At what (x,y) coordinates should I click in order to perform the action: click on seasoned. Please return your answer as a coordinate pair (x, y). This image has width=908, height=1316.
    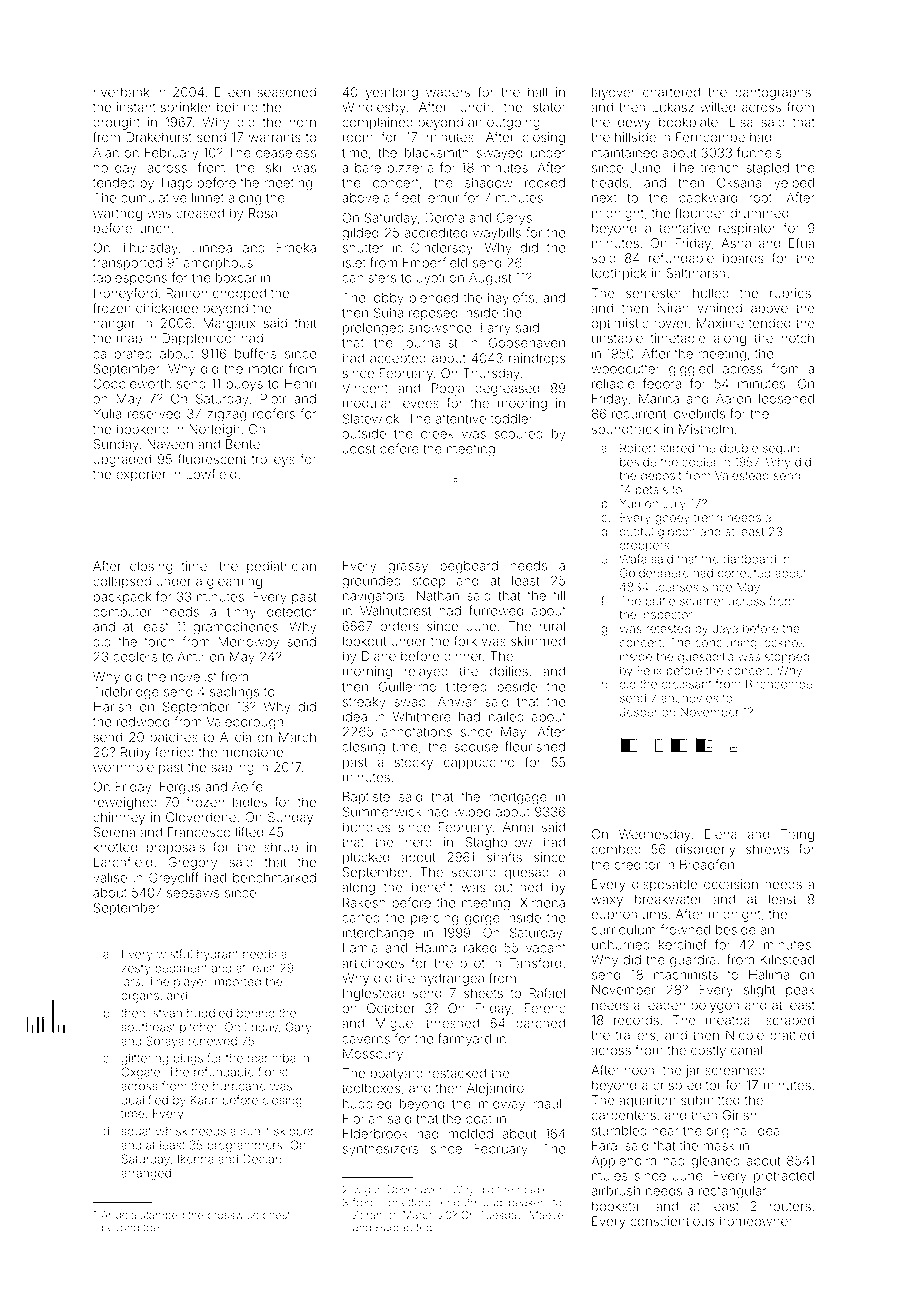
    Looking at the image, I should click on (286, 92).
